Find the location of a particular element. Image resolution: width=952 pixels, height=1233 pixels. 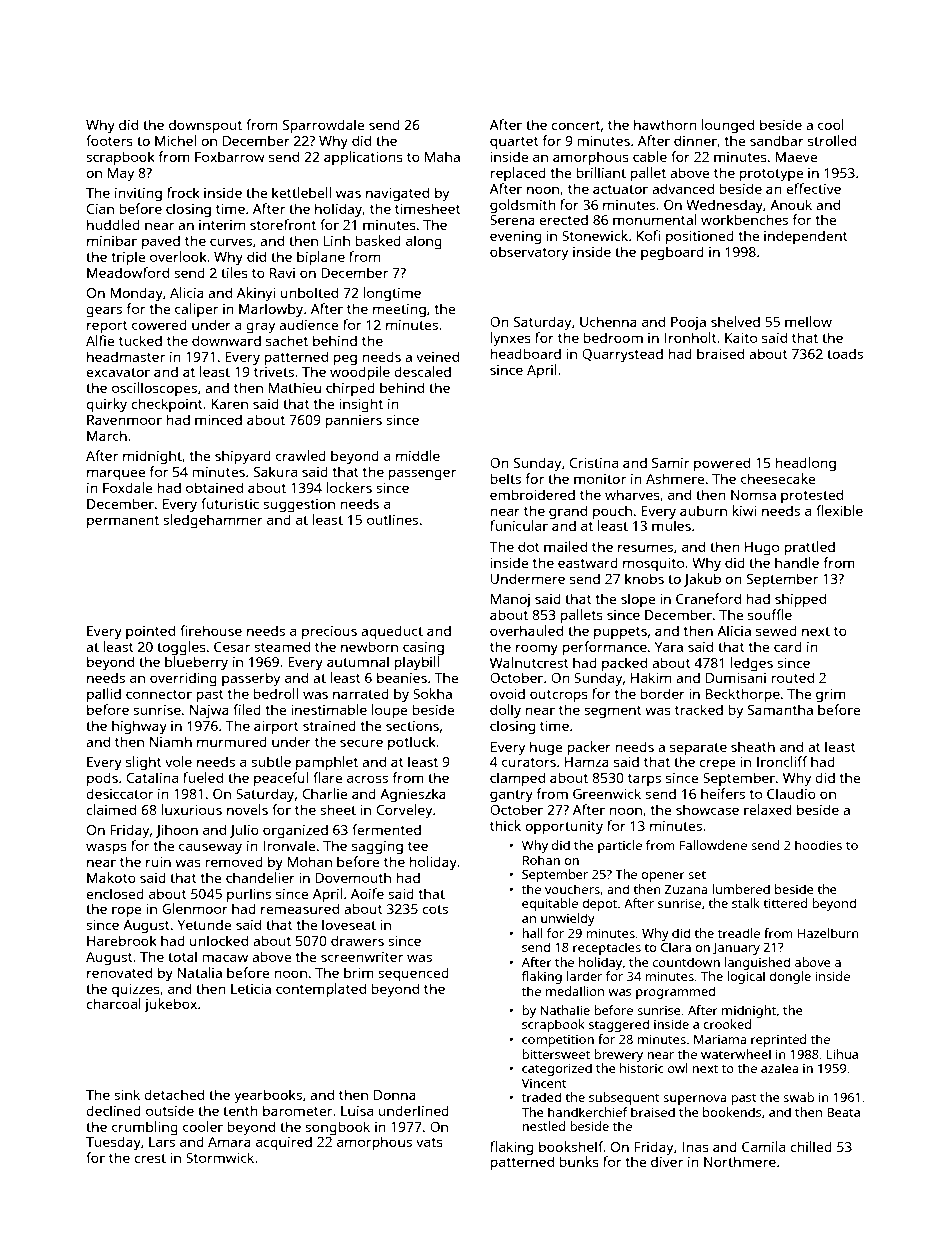

obtained is located at coordinates (214, 487).
